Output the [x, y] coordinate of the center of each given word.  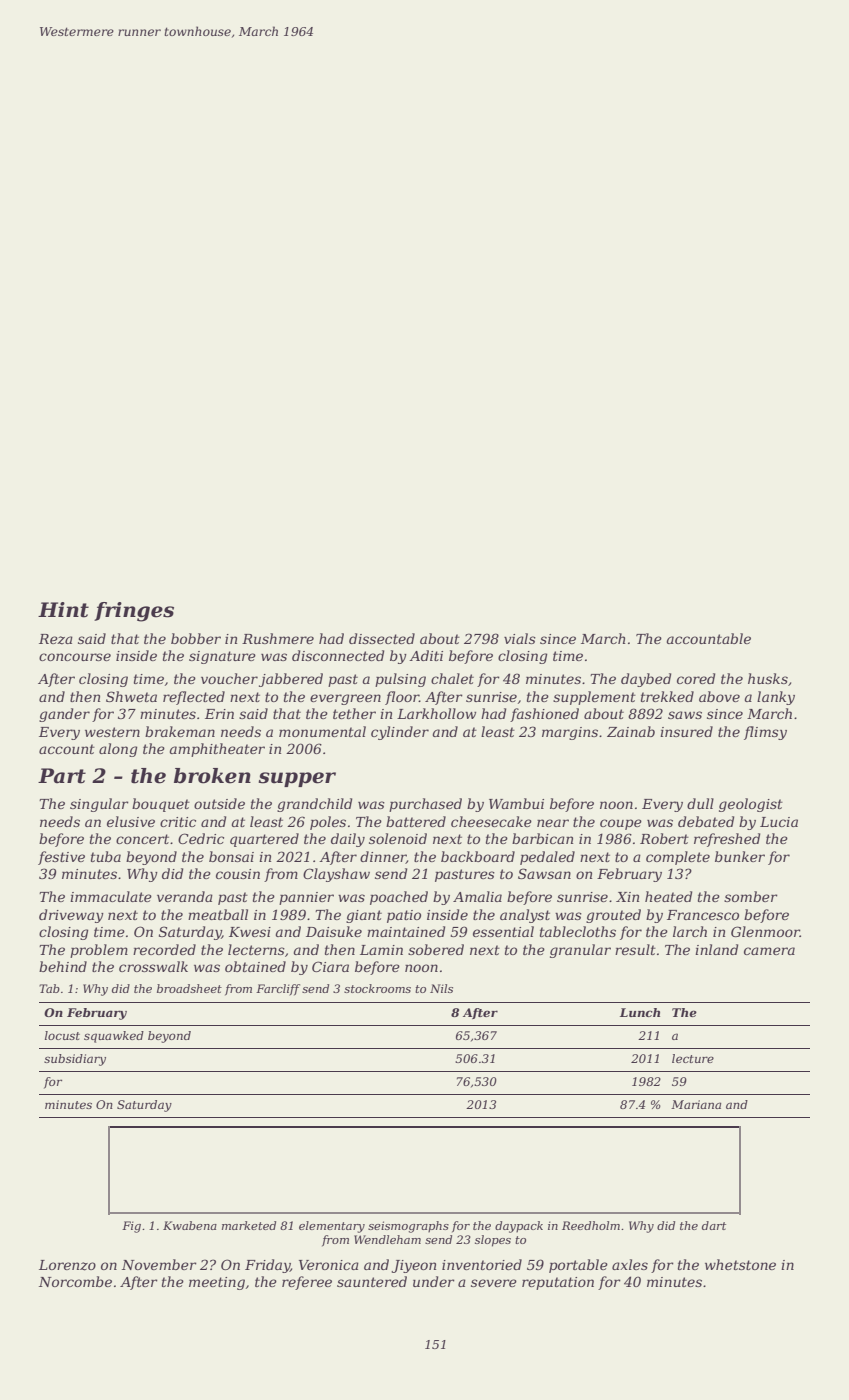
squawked [114, 1037]
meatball [218, 914]
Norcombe [75, 1281]
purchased [425, 805]
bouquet [161, 805]
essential [503, 931]
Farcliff [278, 990]
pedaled [547, 858]
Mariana [696, 1104]
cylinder [400, 733]
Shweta [131, 696]
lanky [776, 698]
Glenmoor [765, 931]
